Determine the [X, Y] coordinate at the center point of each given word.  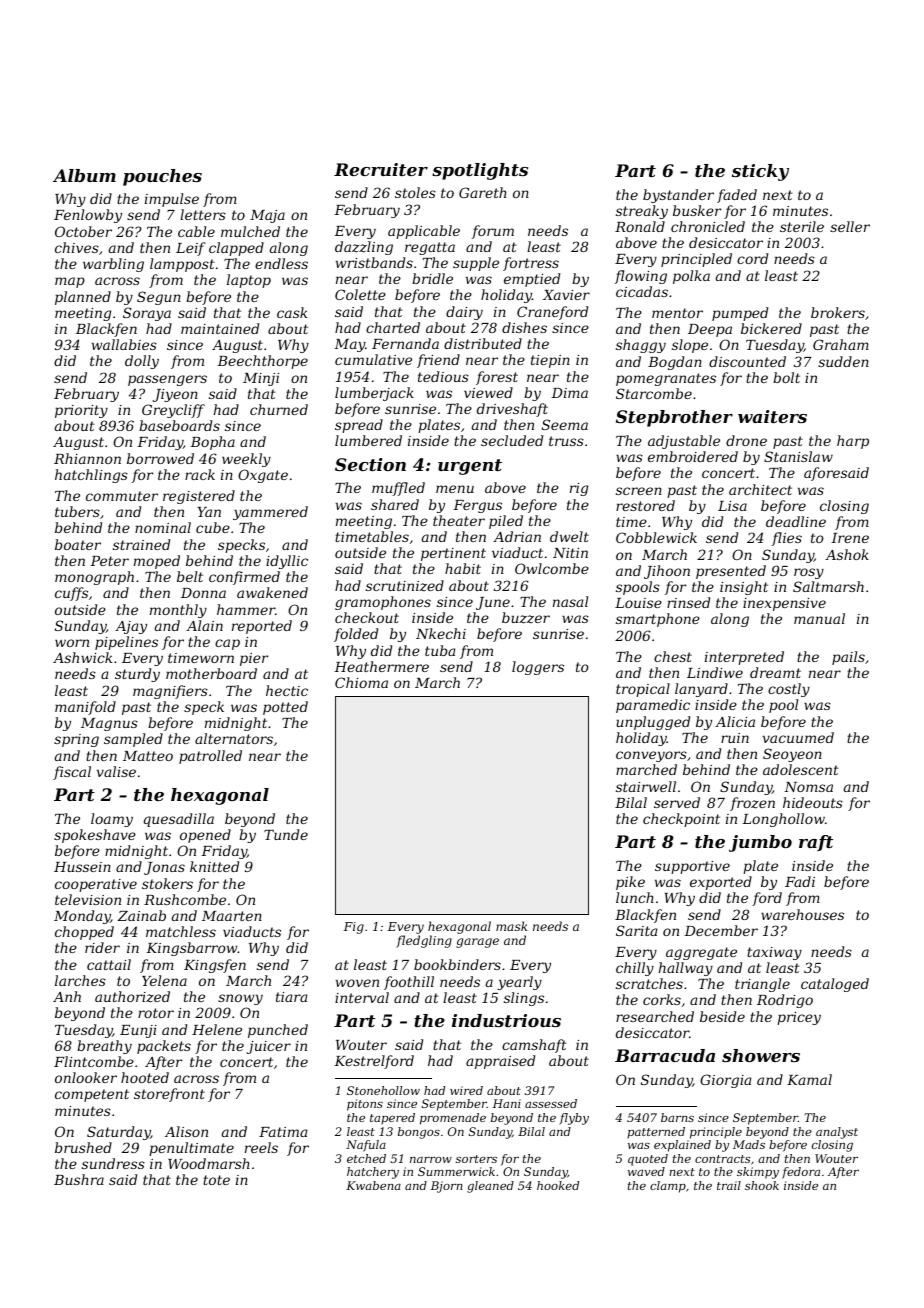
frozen [752, 804]
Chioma [361, 682]
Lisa [732, 506]
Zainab [142, 915]
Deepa [710, 330]
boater [78, 544]
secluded [512, 440]
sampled [133, 740]
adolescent [801, 769]
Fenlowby [88, 216]
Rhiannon [87, 458]
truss [566, 441]
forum [493, 232]
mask [512, 926]
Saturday [118, 1133]
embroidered [693, 456]
